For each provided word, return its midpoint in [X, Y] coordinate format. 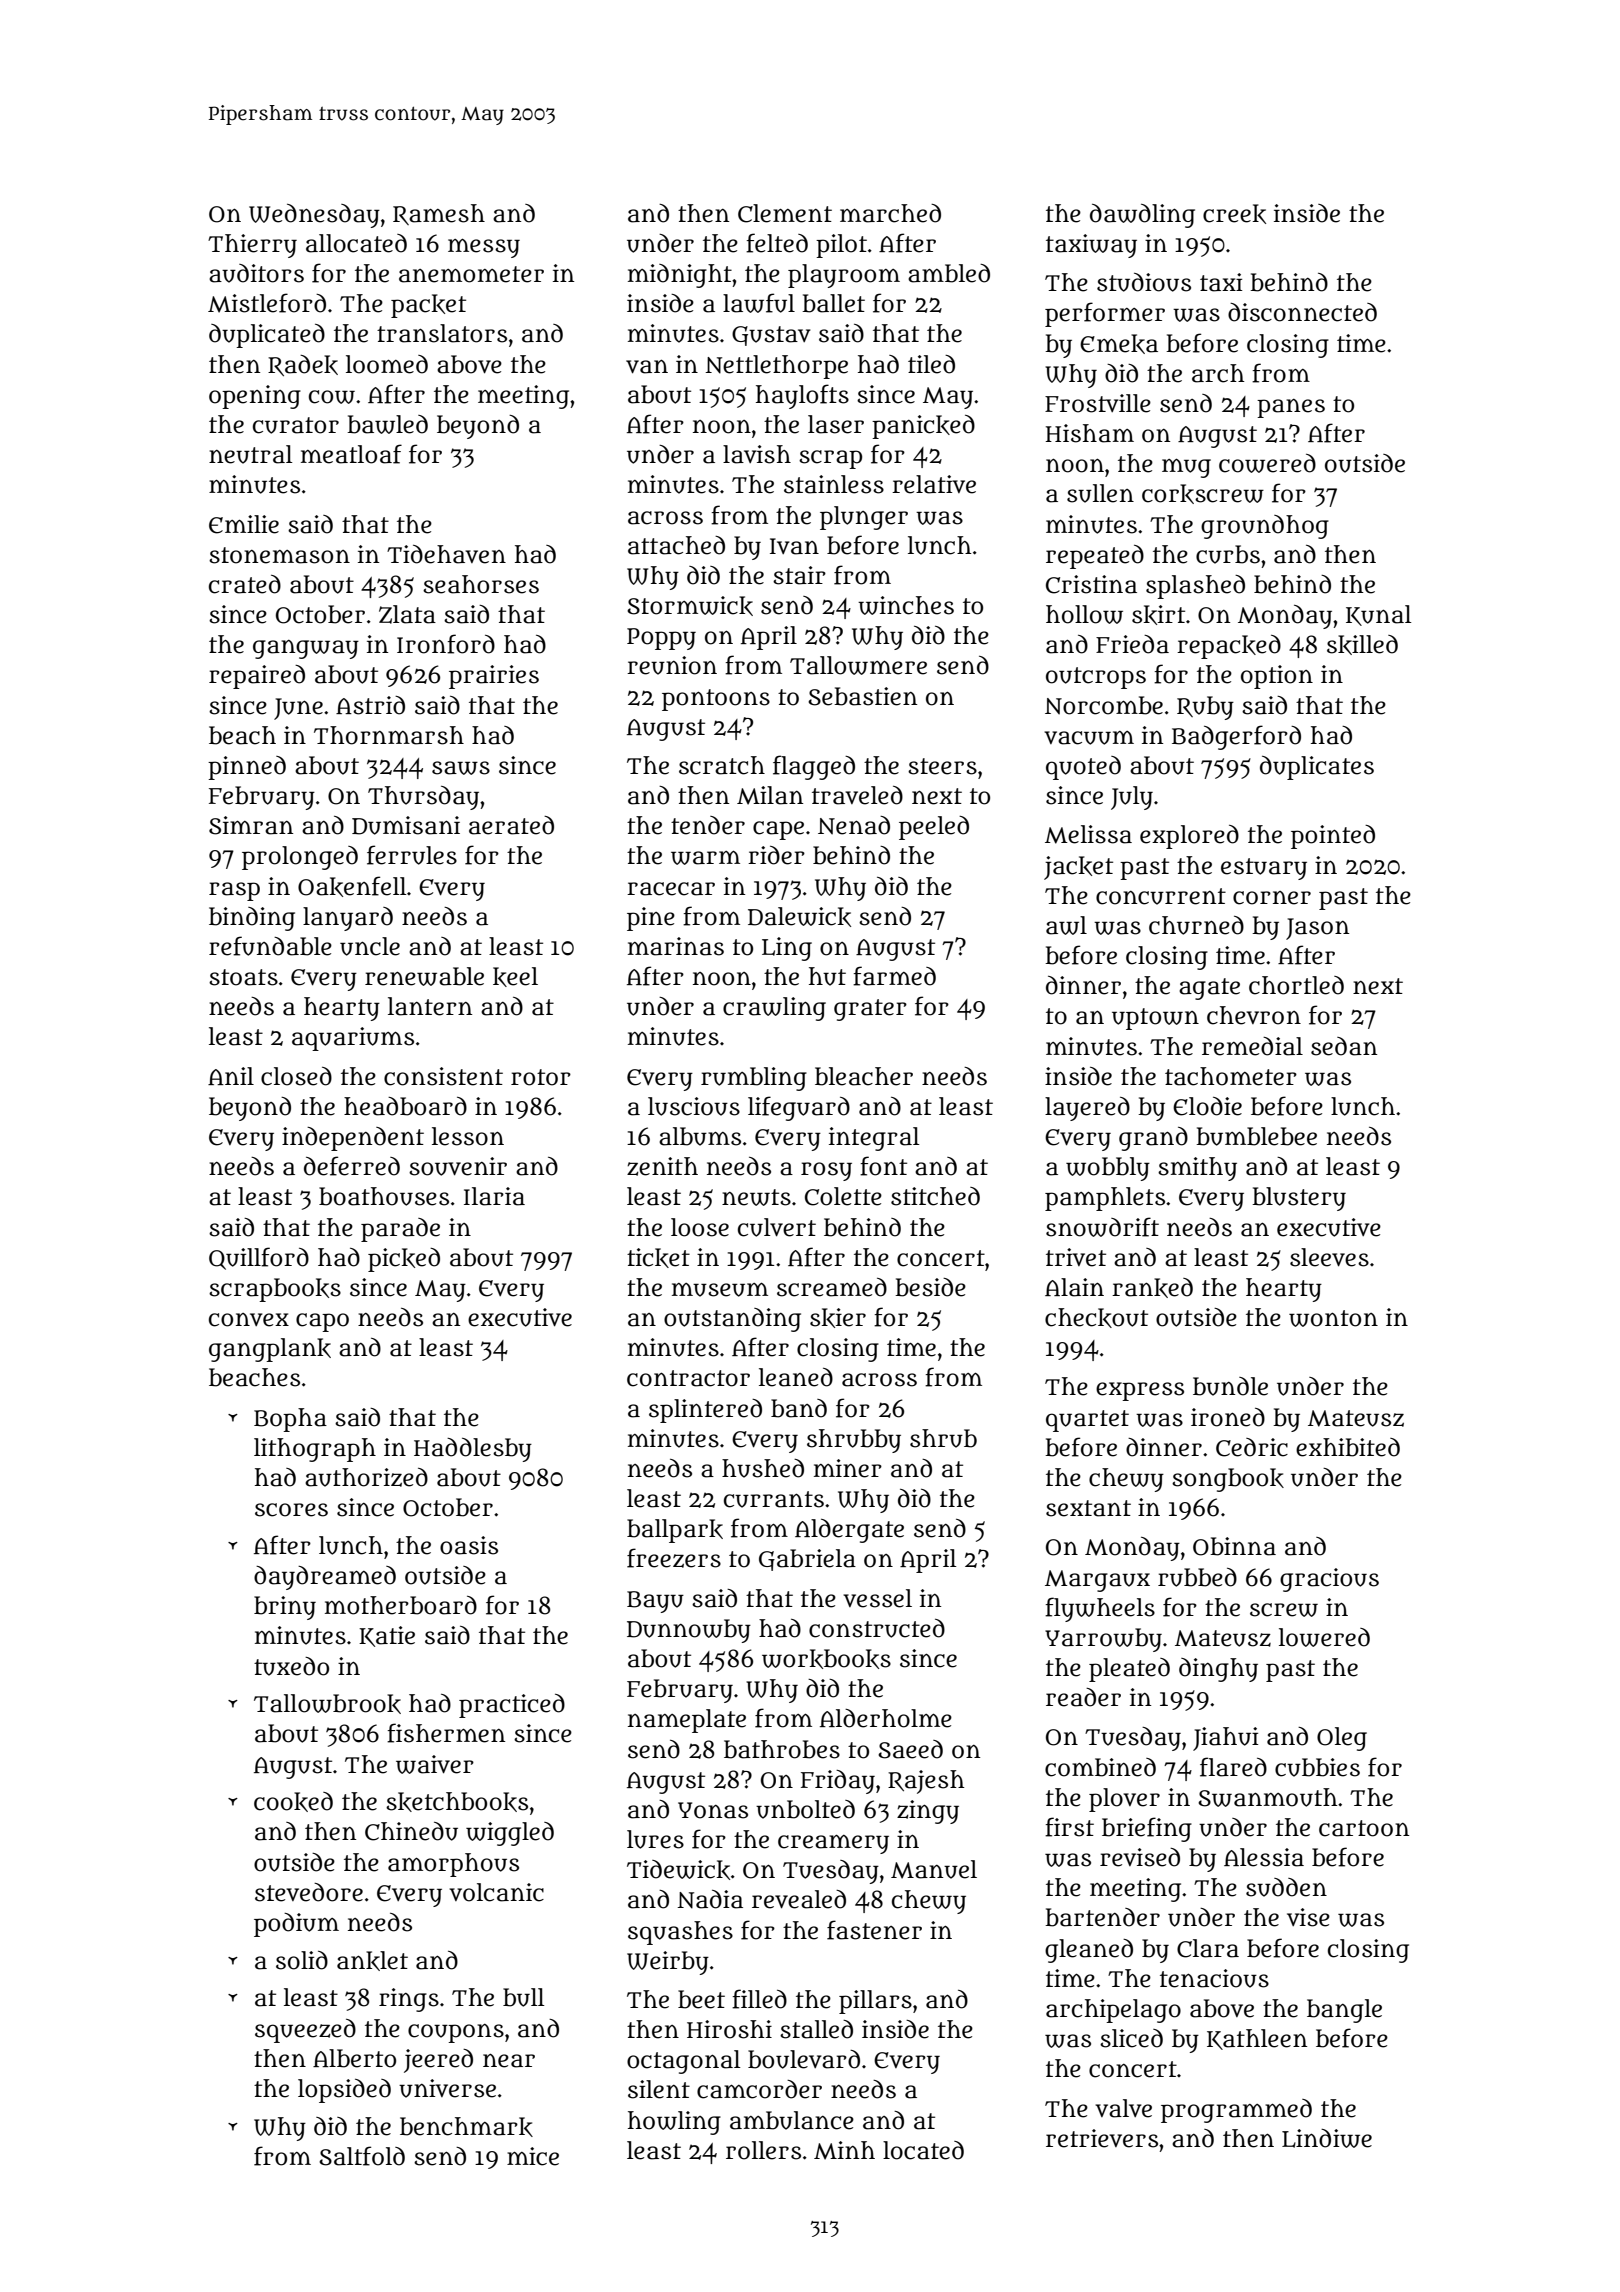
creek [1234, 214]
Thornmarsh [389, 735]
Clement [785, 213]
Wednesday [314, 216]
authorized [366, 1477]
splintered [705, 1411]
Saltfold [362, 2156]
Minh [844, 2150]
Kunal [1378, 615]
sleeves [1329, 1257]
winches [906, 605]
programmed [1236, 2111]
